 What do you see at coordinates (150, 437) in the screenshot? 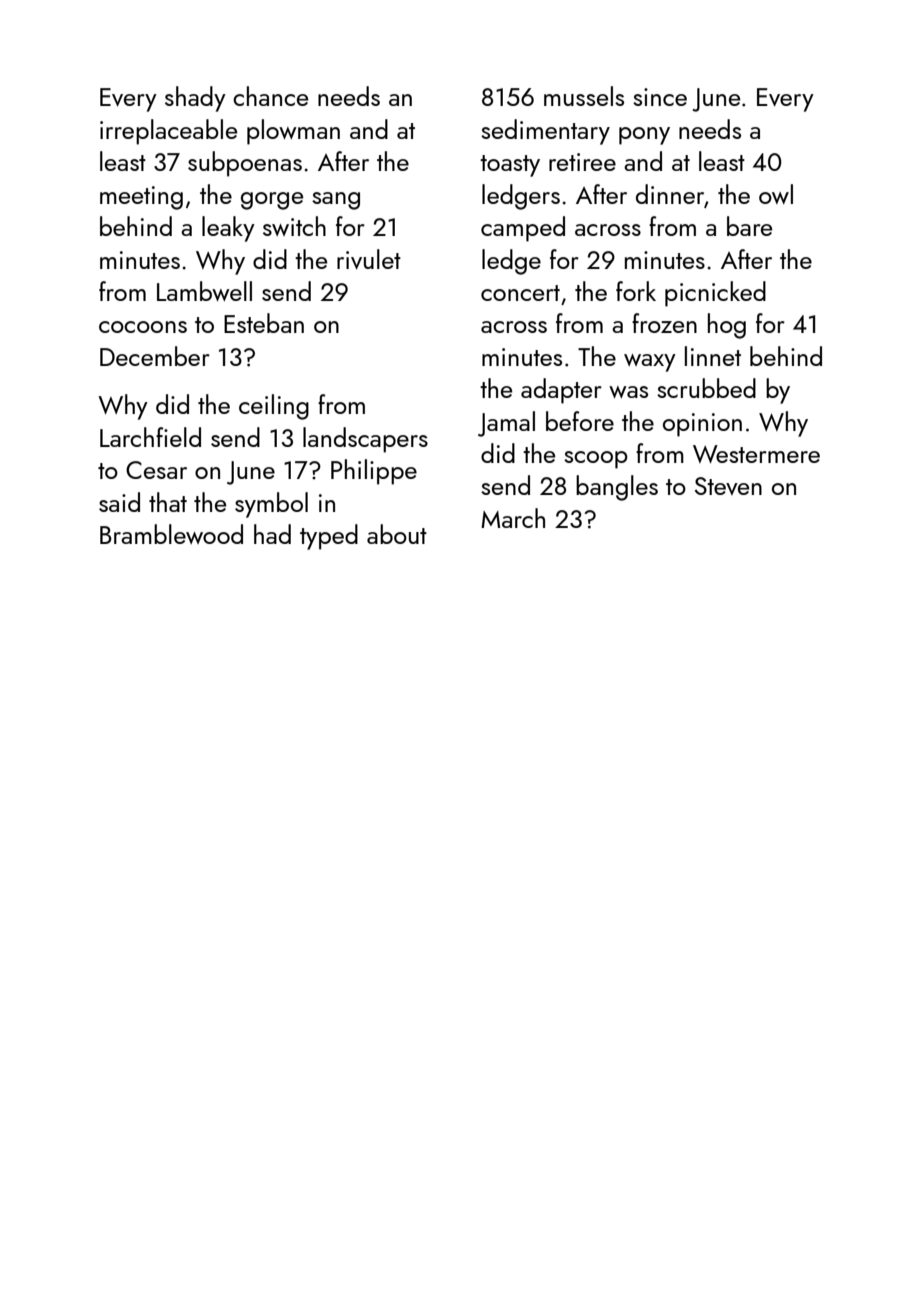
I see `Larchfield` at bounding box center [150, 437].
